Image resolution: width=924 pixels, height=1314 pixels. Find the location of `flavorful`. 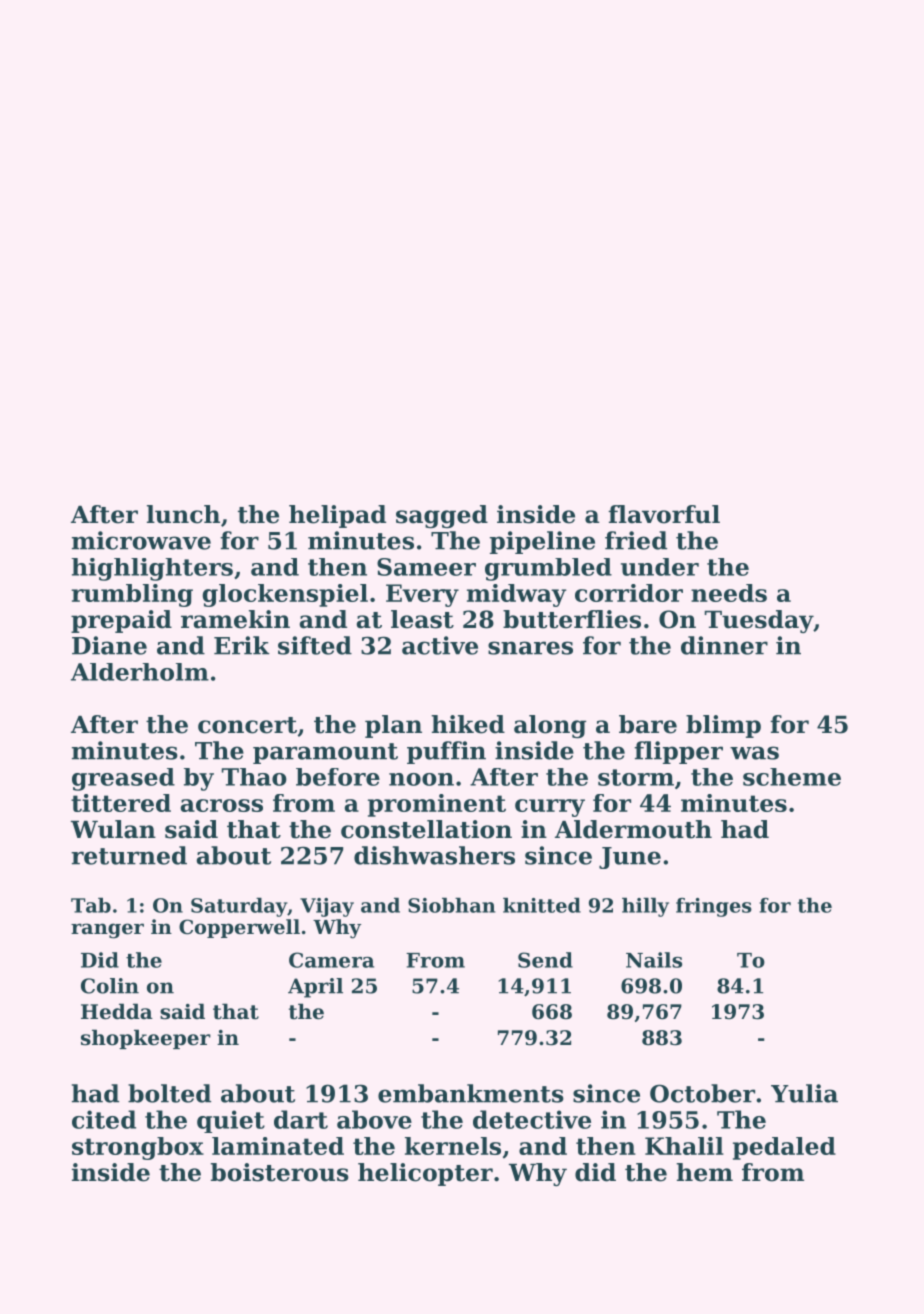

flavorful is located at coordinates (664, 514).
